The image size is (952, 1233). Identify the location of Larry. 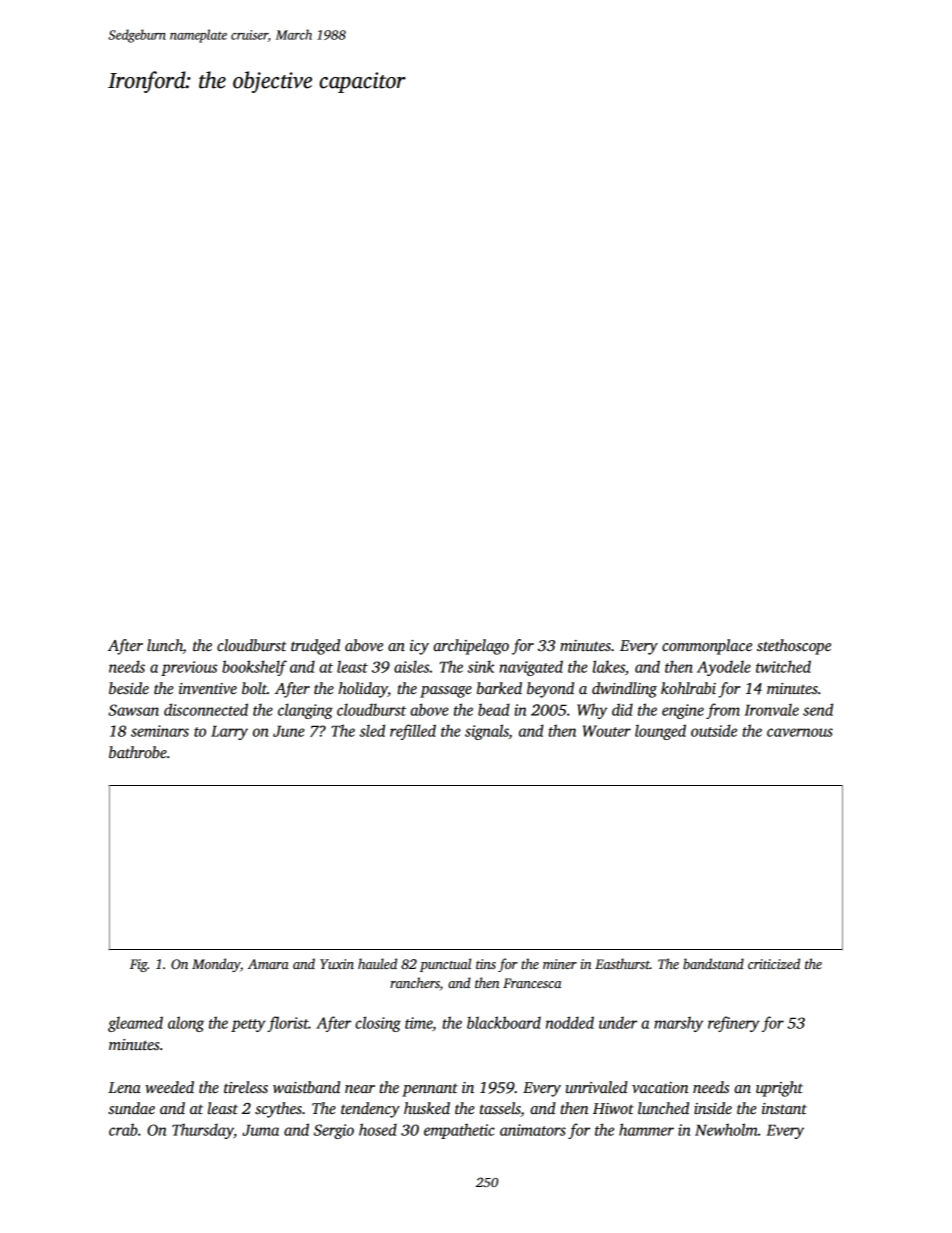
(229, 733).
